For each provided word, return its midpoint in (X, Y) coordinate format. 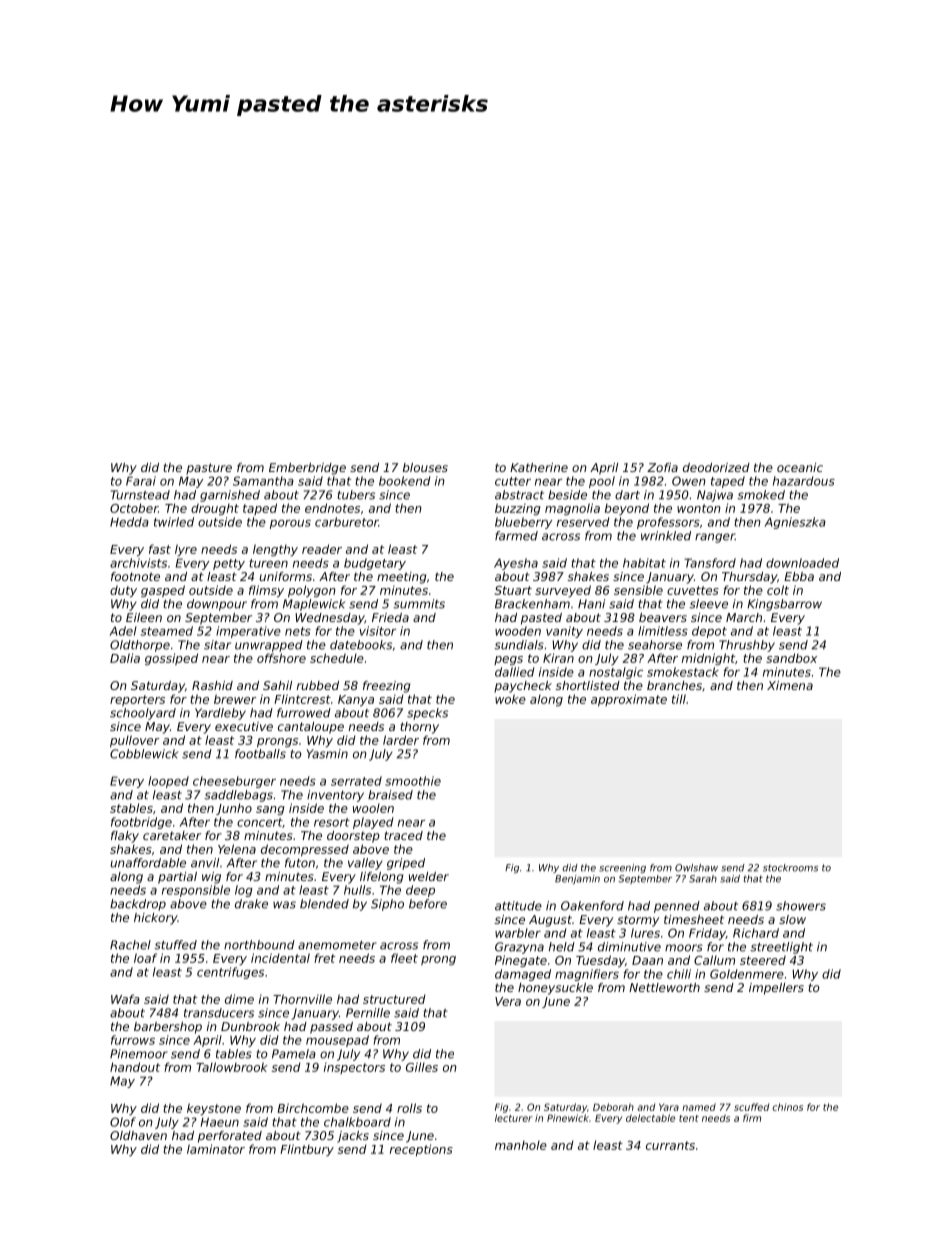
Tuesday (600, 961)
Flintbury (307, 1150)
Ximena (790, 685)
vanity (564, 632)
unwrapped (269, 646)
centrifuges (230, 973)
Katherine (539, 467)
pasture (209, 469)
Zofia (662, 467)
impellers (776, 989)
